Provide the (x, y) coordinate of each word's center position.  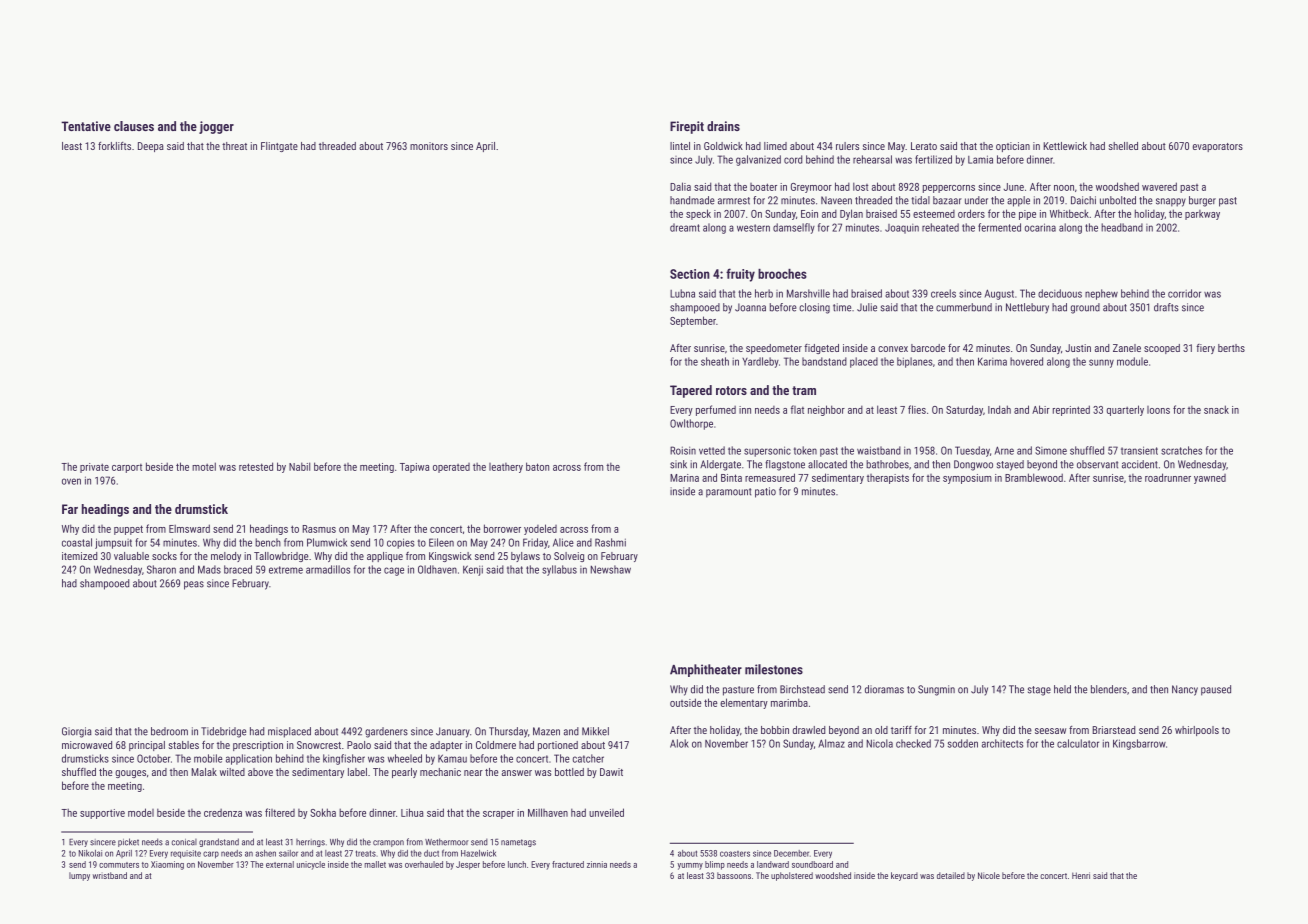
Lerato (924, 146)
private (94, 468)
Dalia (680, 186)
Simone (1051, 450)
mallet (375, 864)
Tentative (86, 126)
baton (537, 466)
